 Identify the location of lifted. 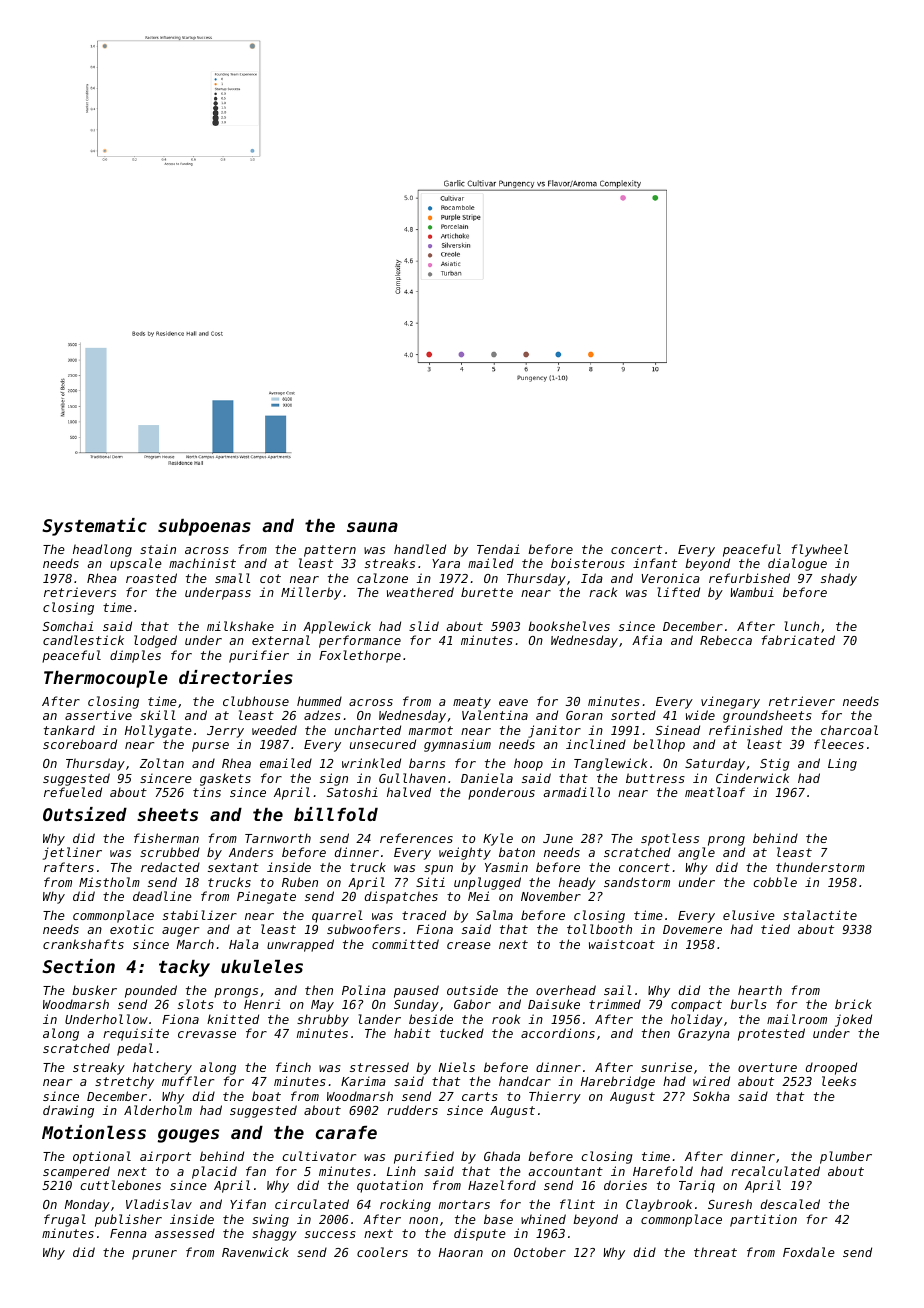
(678, 592).
